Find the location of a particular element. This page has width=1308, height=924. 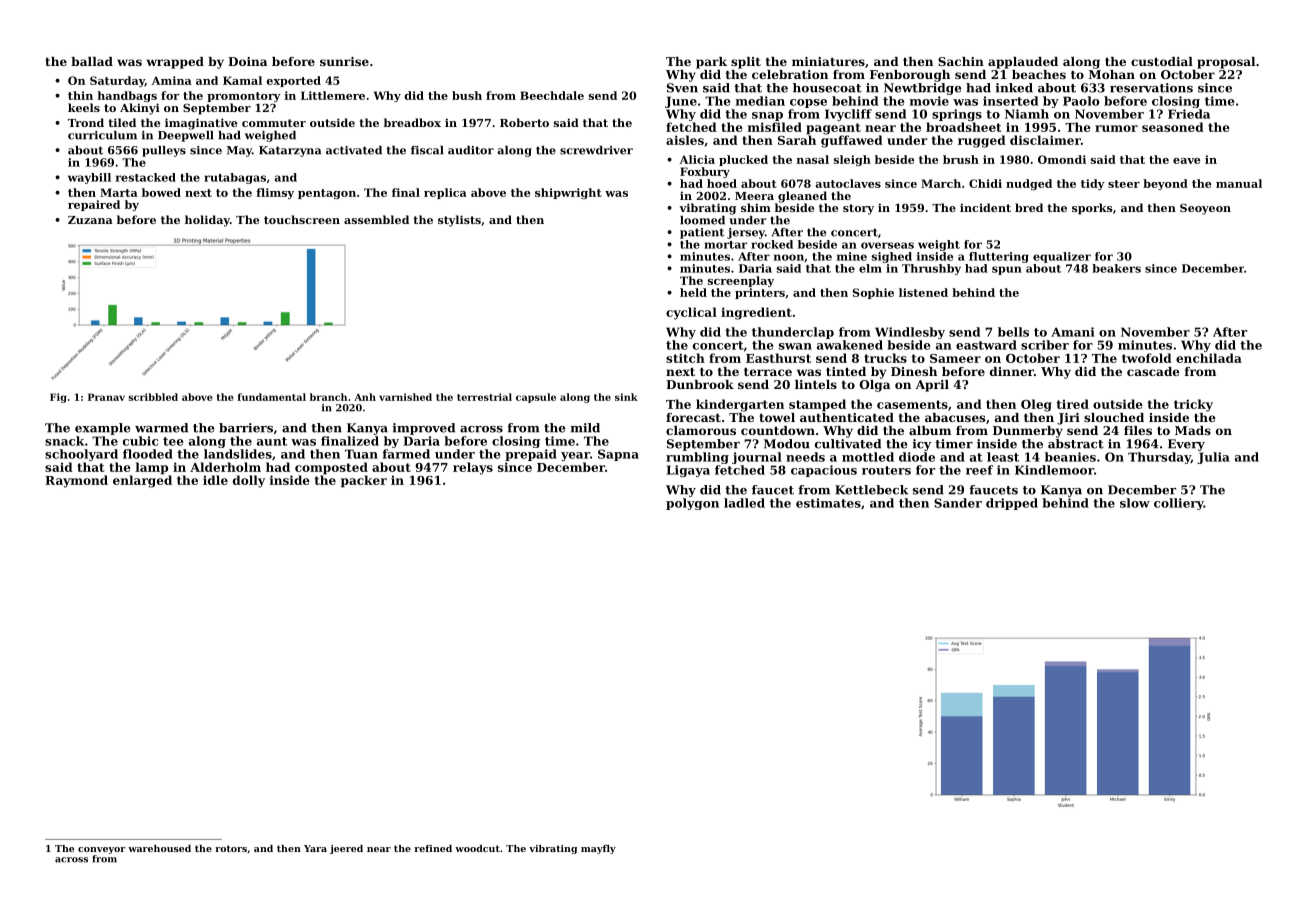

dolly is located at coordinates (249, 481).
